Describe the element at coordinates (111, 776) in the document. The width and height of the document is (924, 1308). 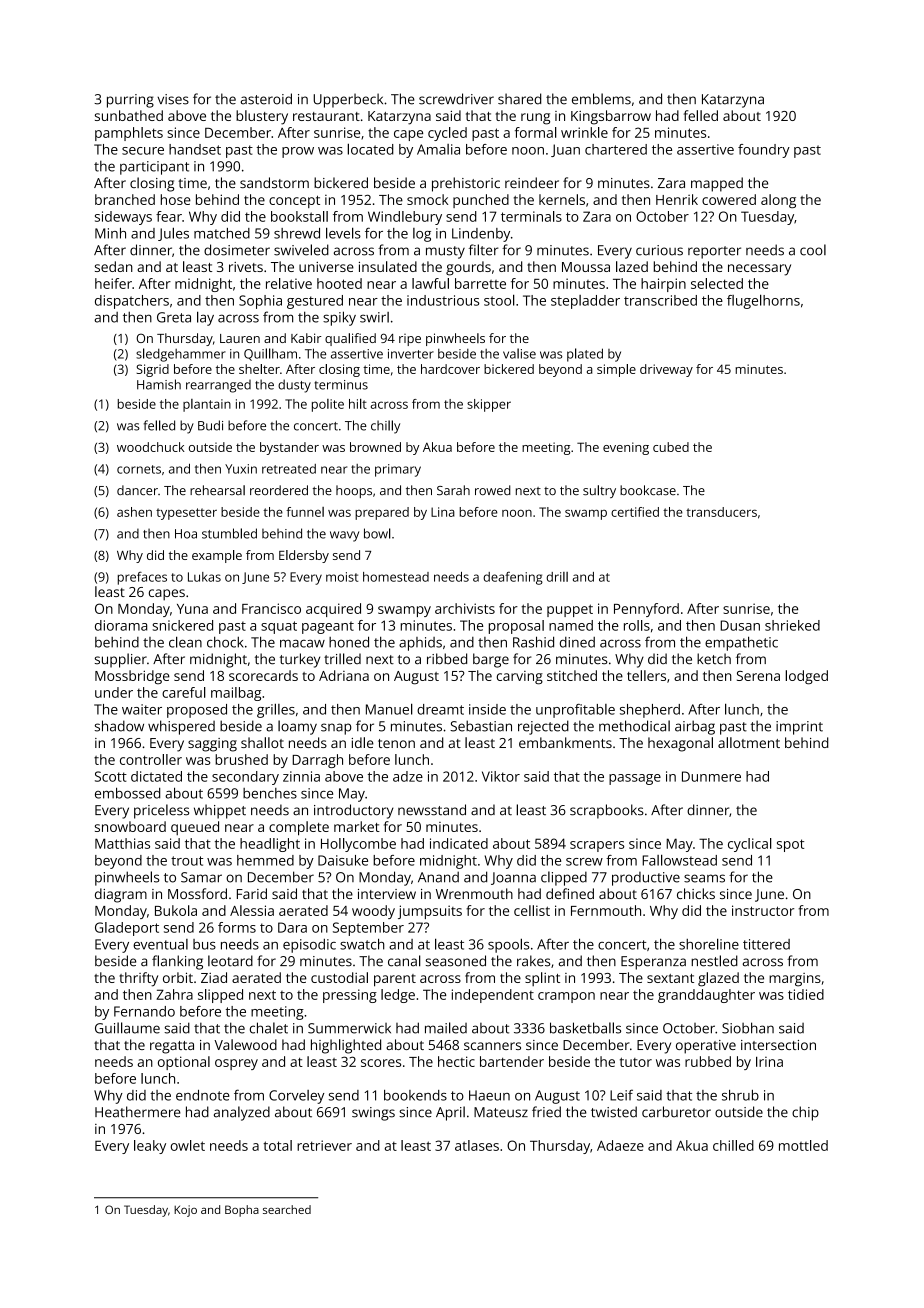
I see `Scott` at that location.
